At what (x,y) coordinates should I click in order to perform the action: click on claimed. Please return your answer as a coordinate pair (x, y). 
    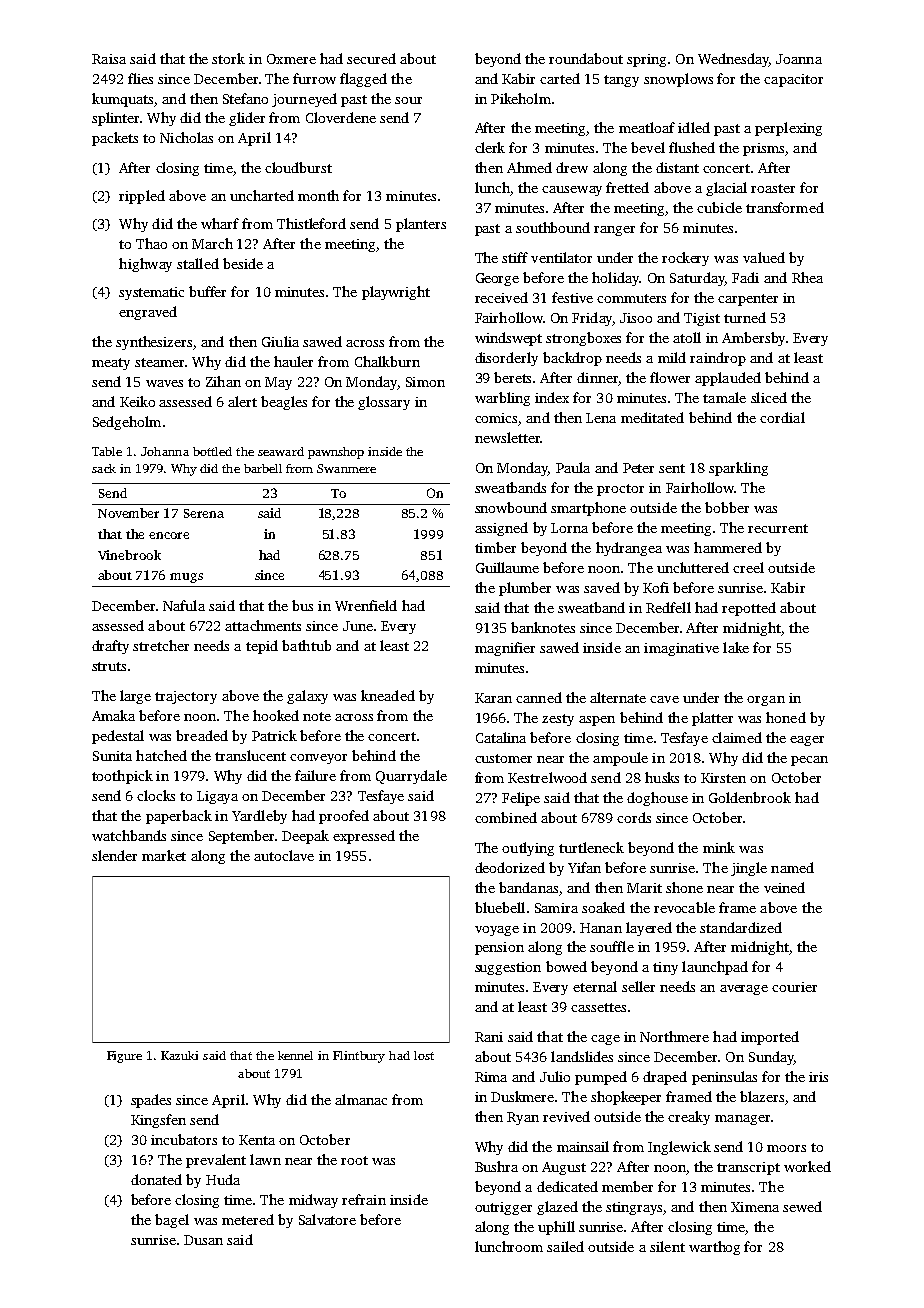
    Looking at the image, I should click on (737, 737).
